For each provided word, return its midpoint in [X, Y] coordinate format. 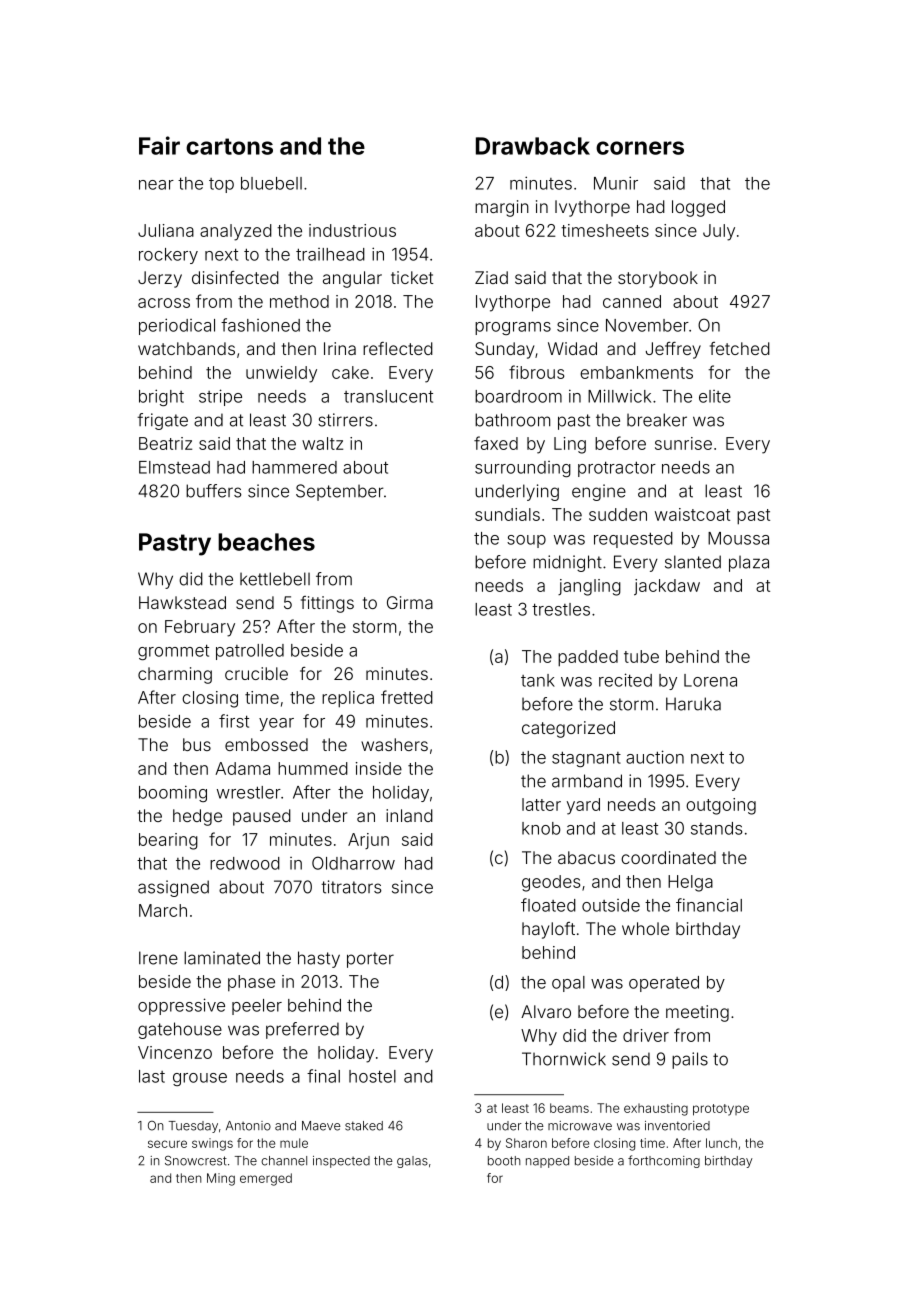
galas [412, 1162]
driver [646, 1035]
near [156, 185]
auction [655, 757]
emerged [266, 1179]
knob [541, 828]
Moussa [738, 538]
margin [502, 208]
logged [698, 208]
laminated [222, 958]
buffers [214, 491]
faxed [496, 443]
